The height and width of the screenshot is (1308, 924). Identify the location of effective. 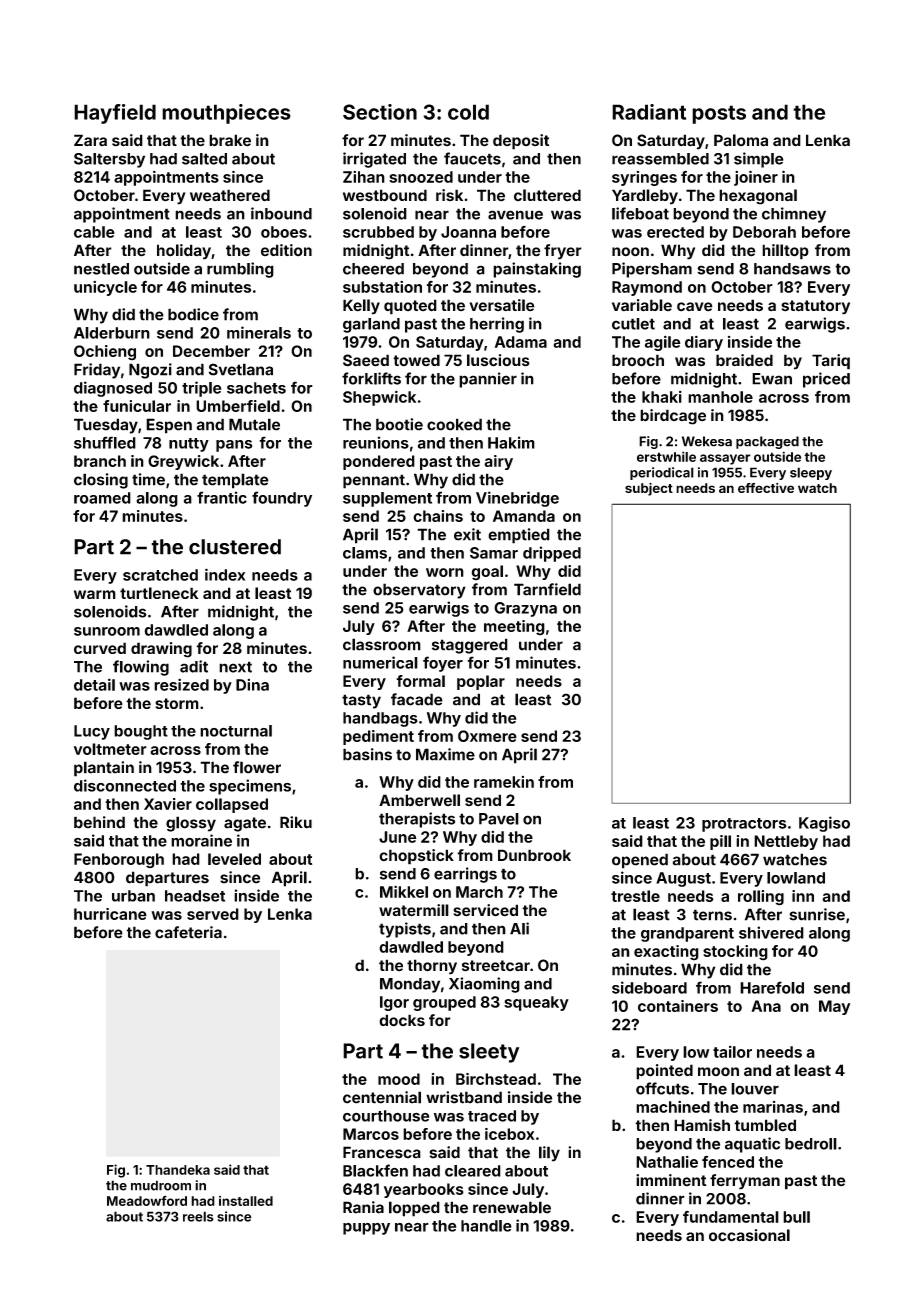
(766, 488).
